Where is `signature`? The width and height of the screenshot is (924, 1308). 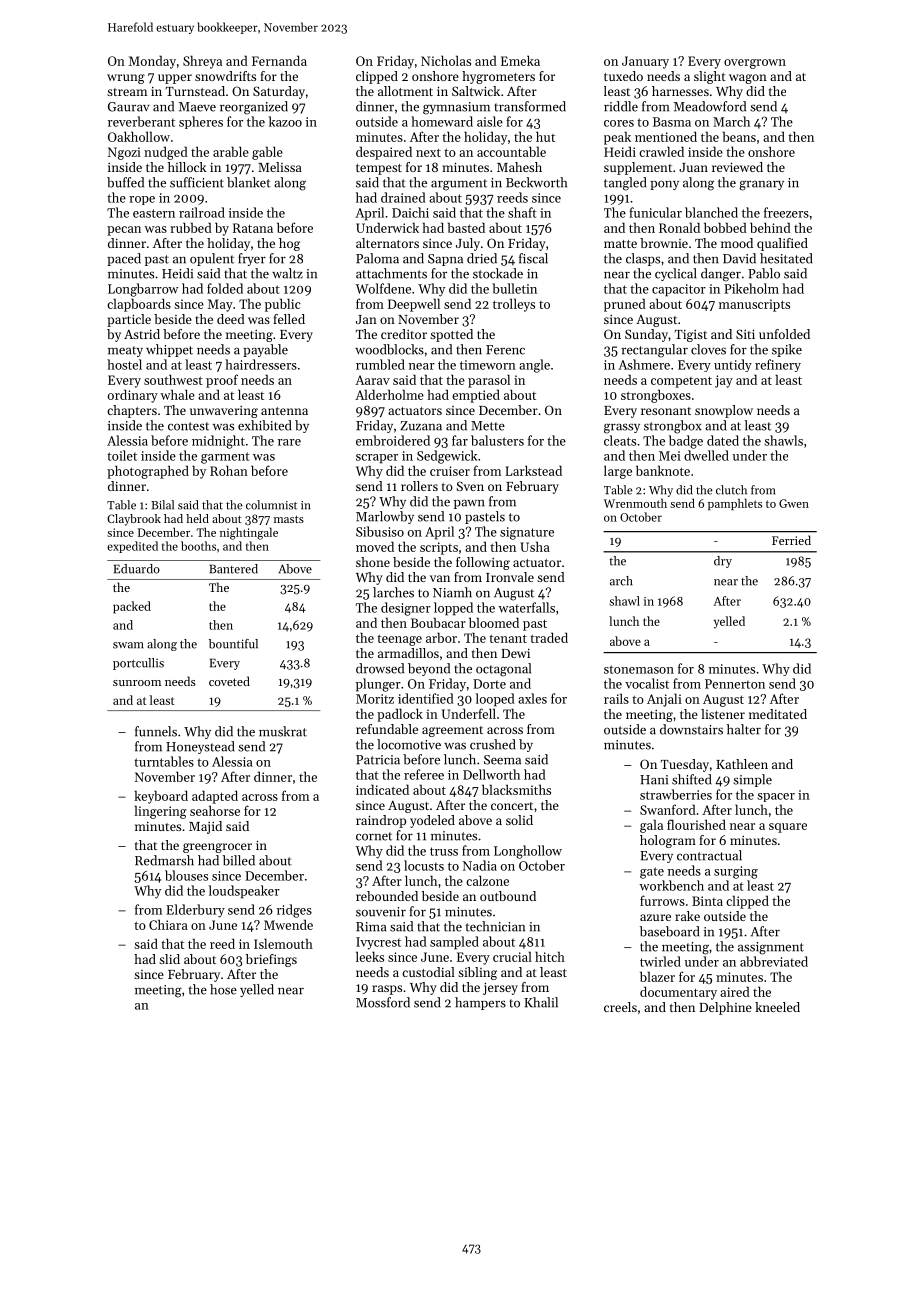
signature is located at coordinates (527, 533).
